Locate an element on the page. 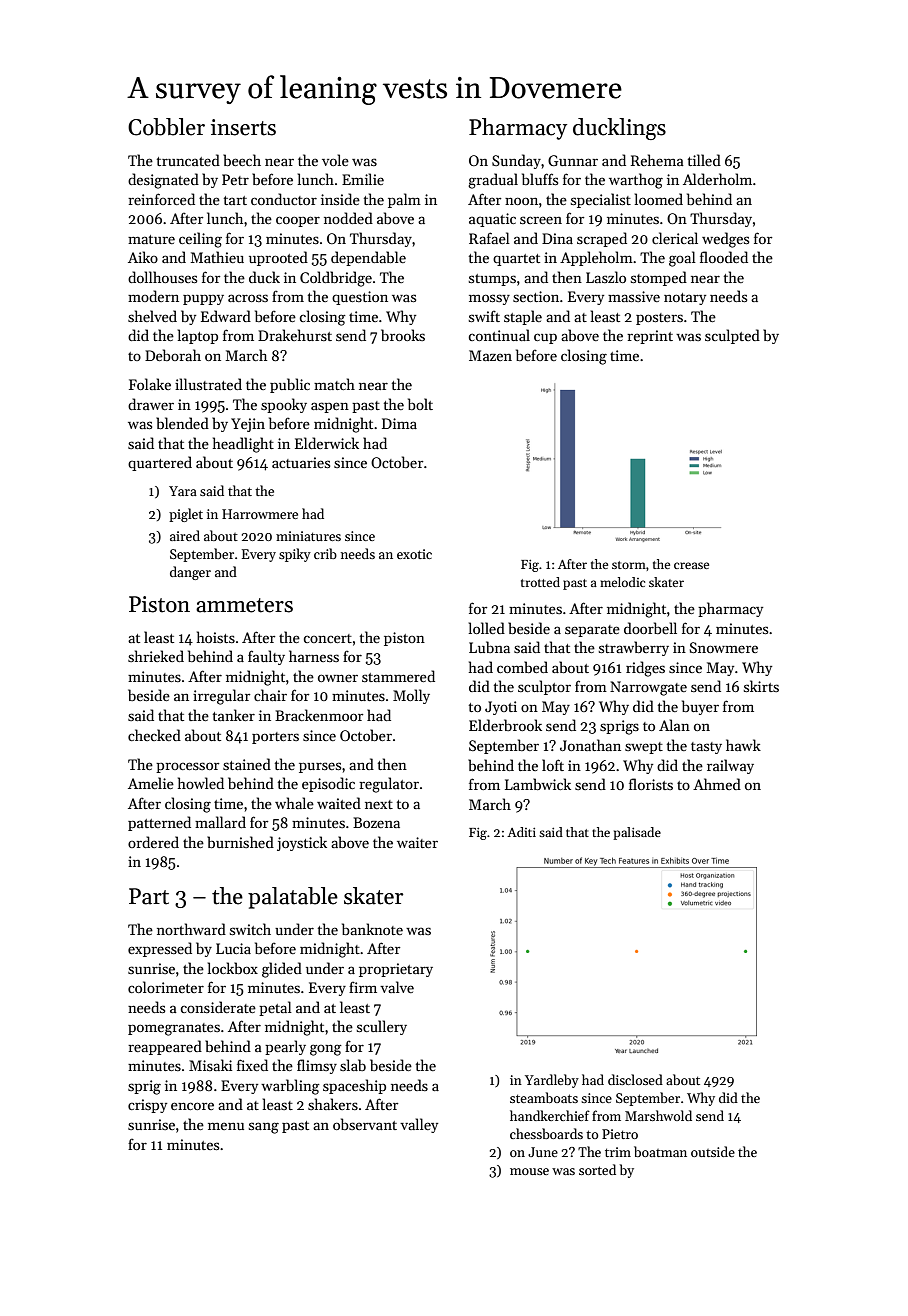 Image resolution: width=908 pixels, height=1316 pixels. stammered is located at coordinates (398, 676).
